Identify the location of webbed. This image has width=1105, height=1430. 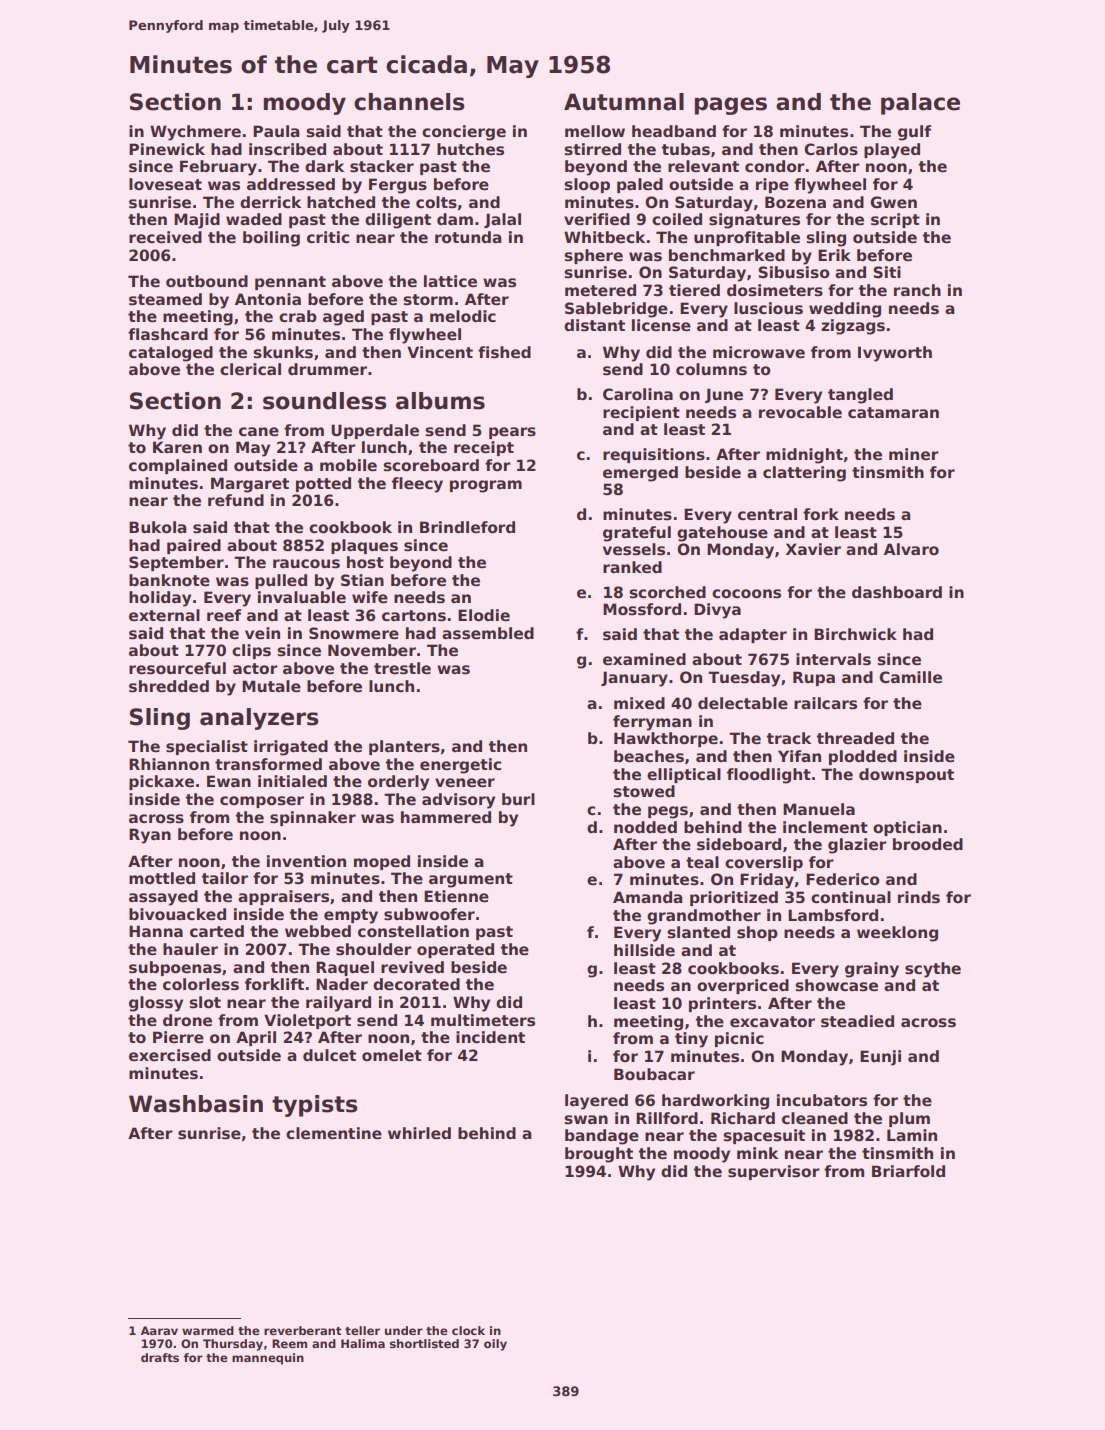
(318, 931).
